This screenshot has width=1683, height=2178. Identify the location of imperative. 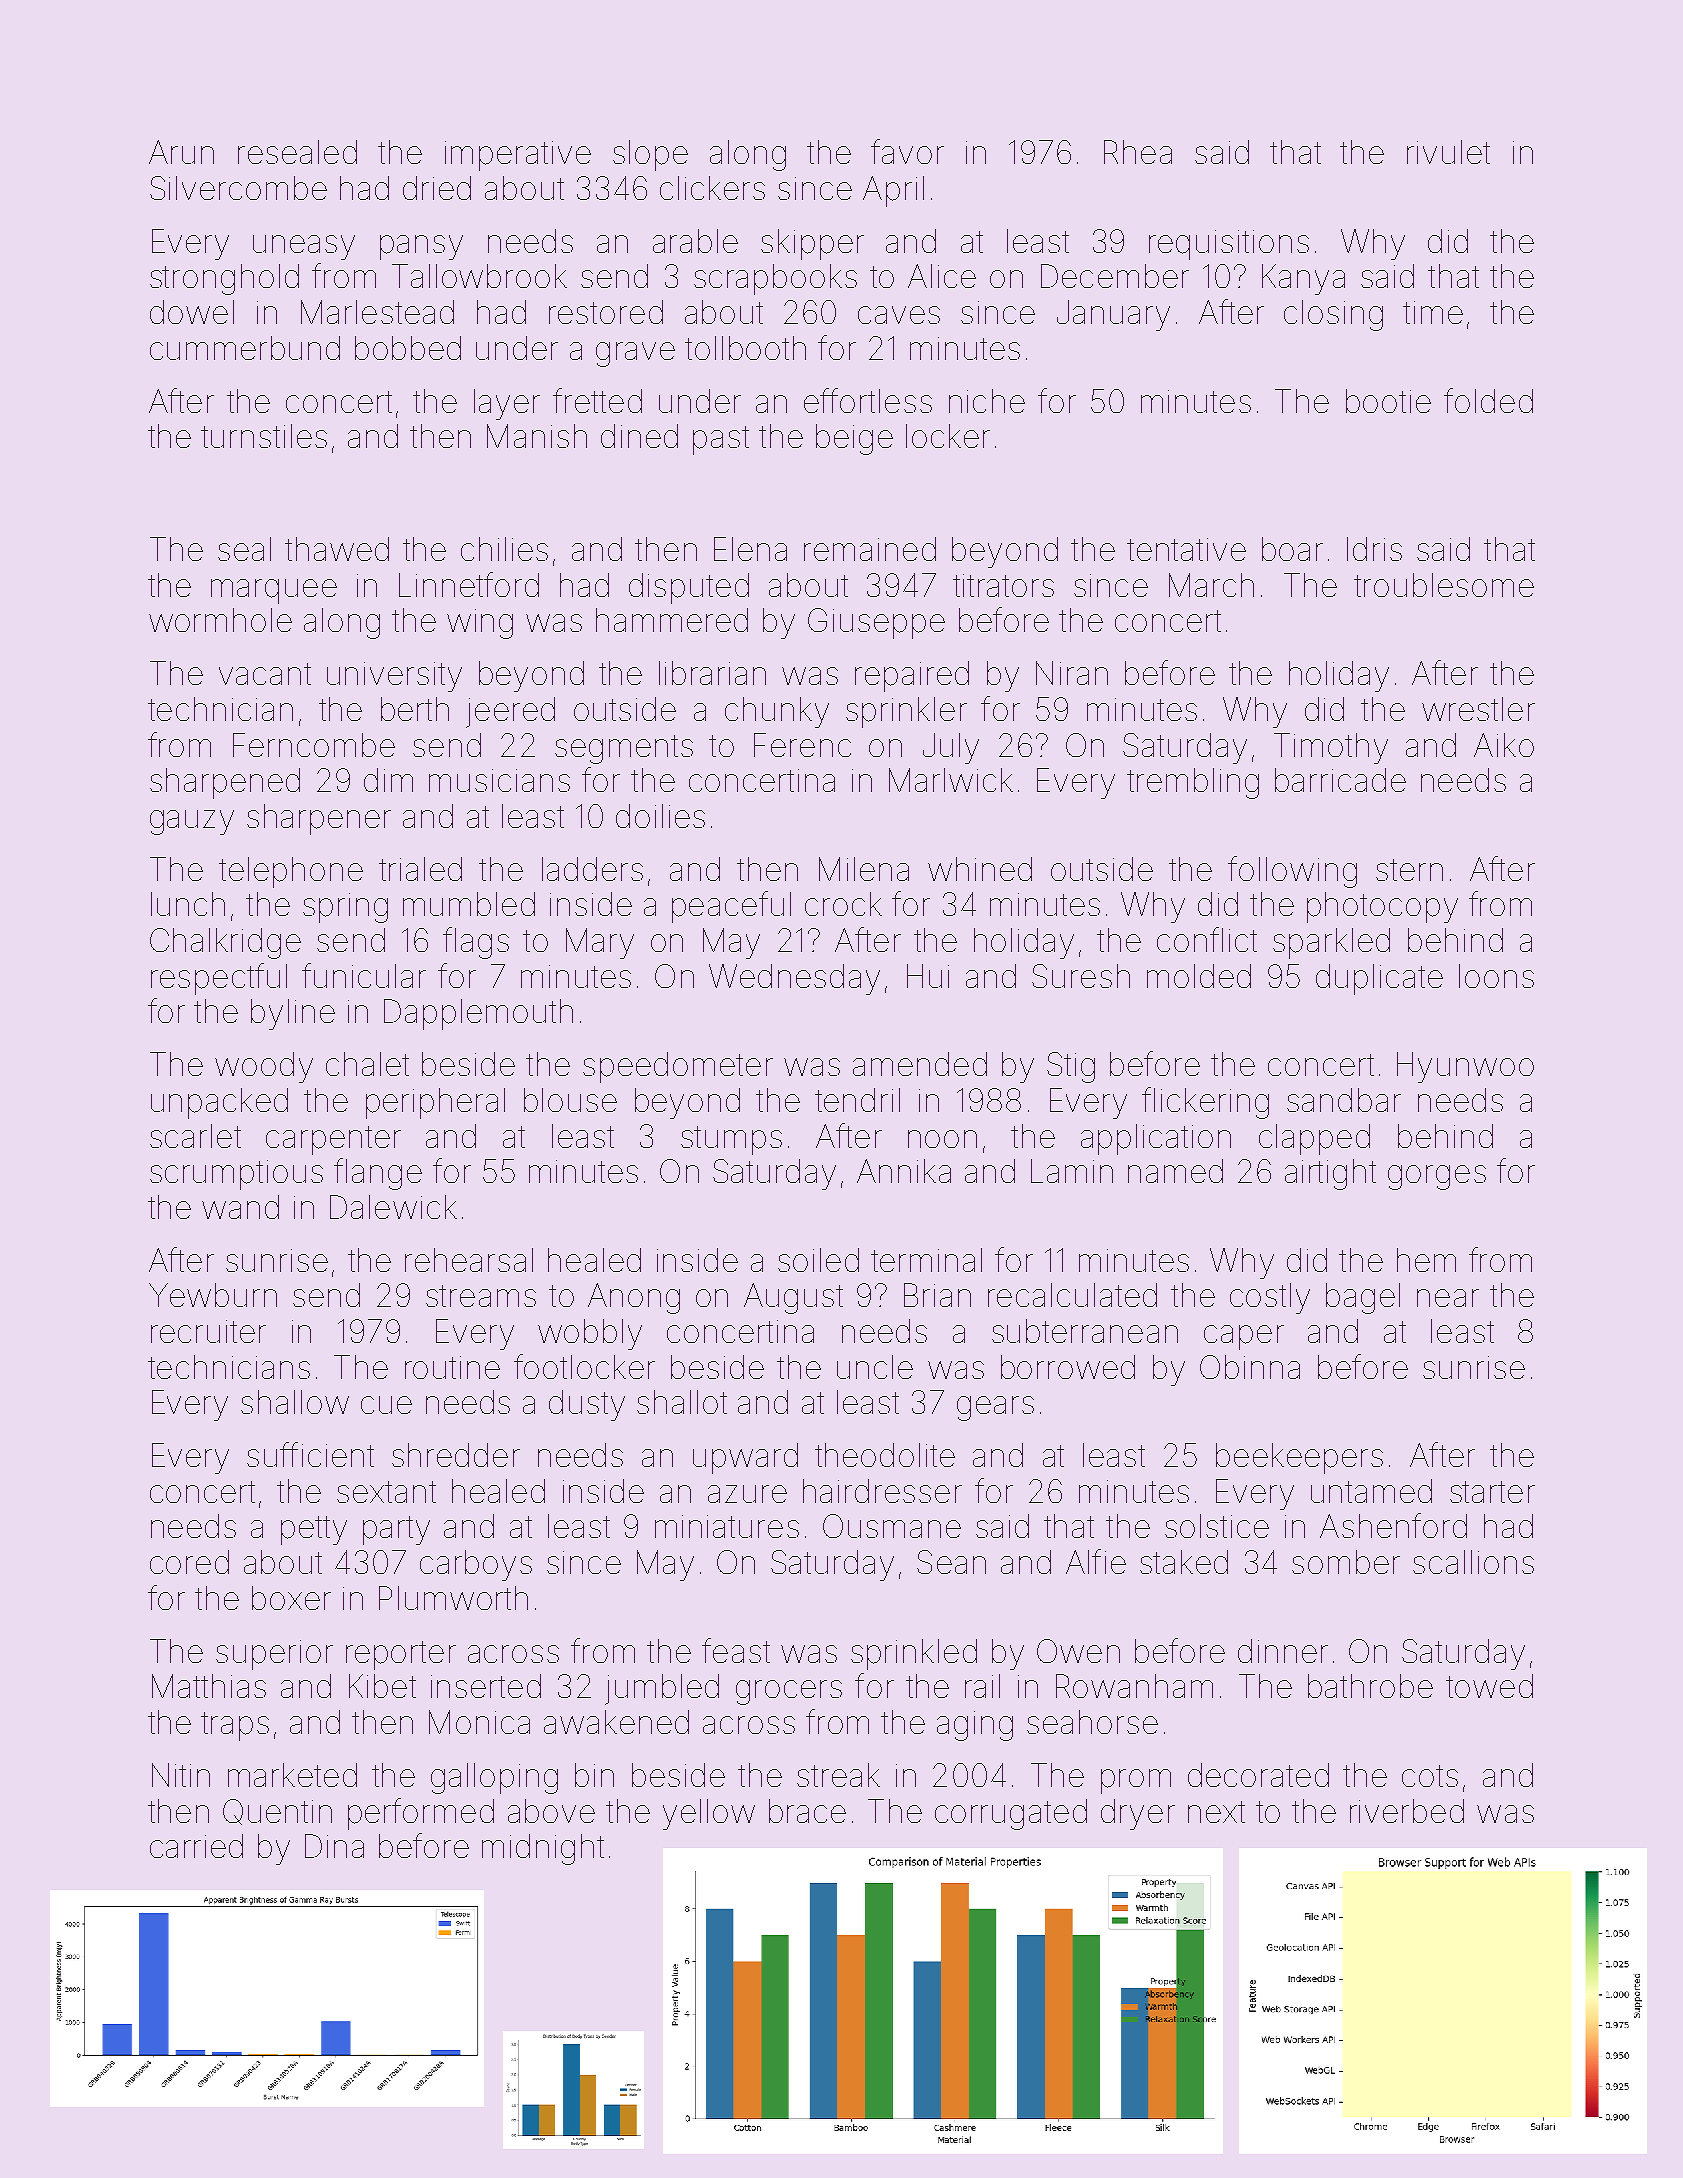
(518, 156).
